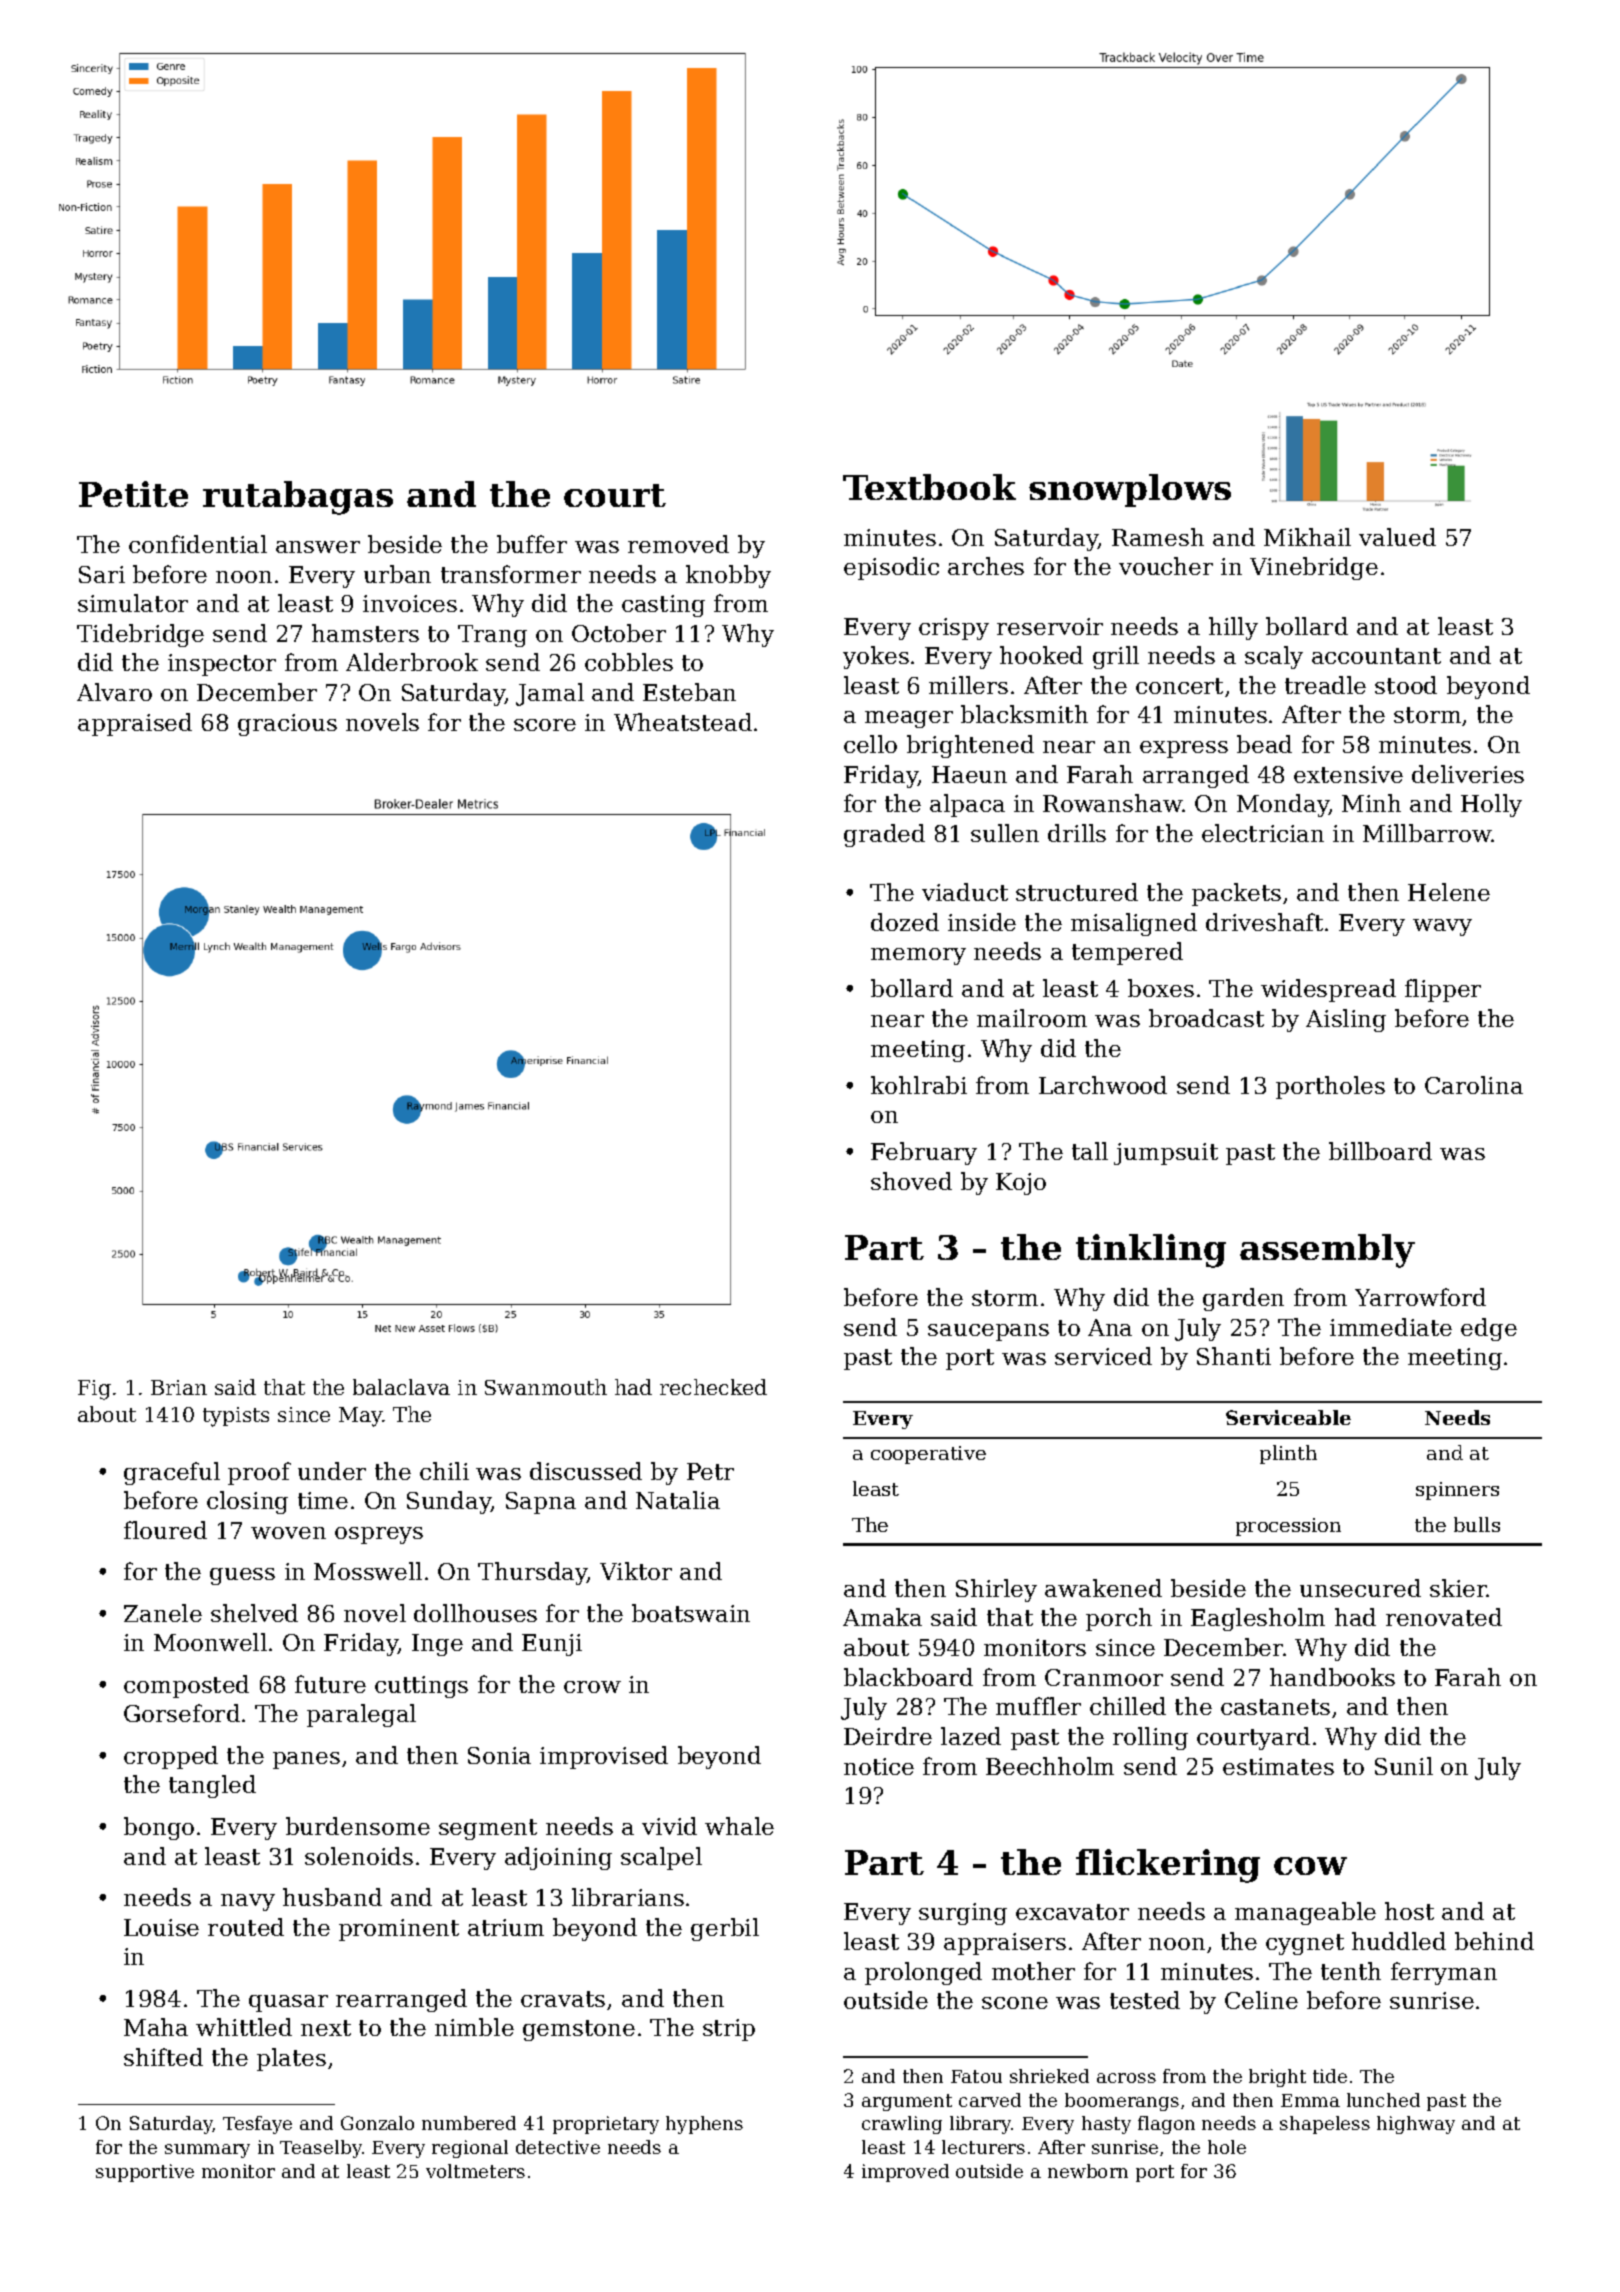 This page has height=2292, width=1620. What do you see at coordinates (179, 1387) in the page?
I see `Brian` at bounding box center [179, 1387].
